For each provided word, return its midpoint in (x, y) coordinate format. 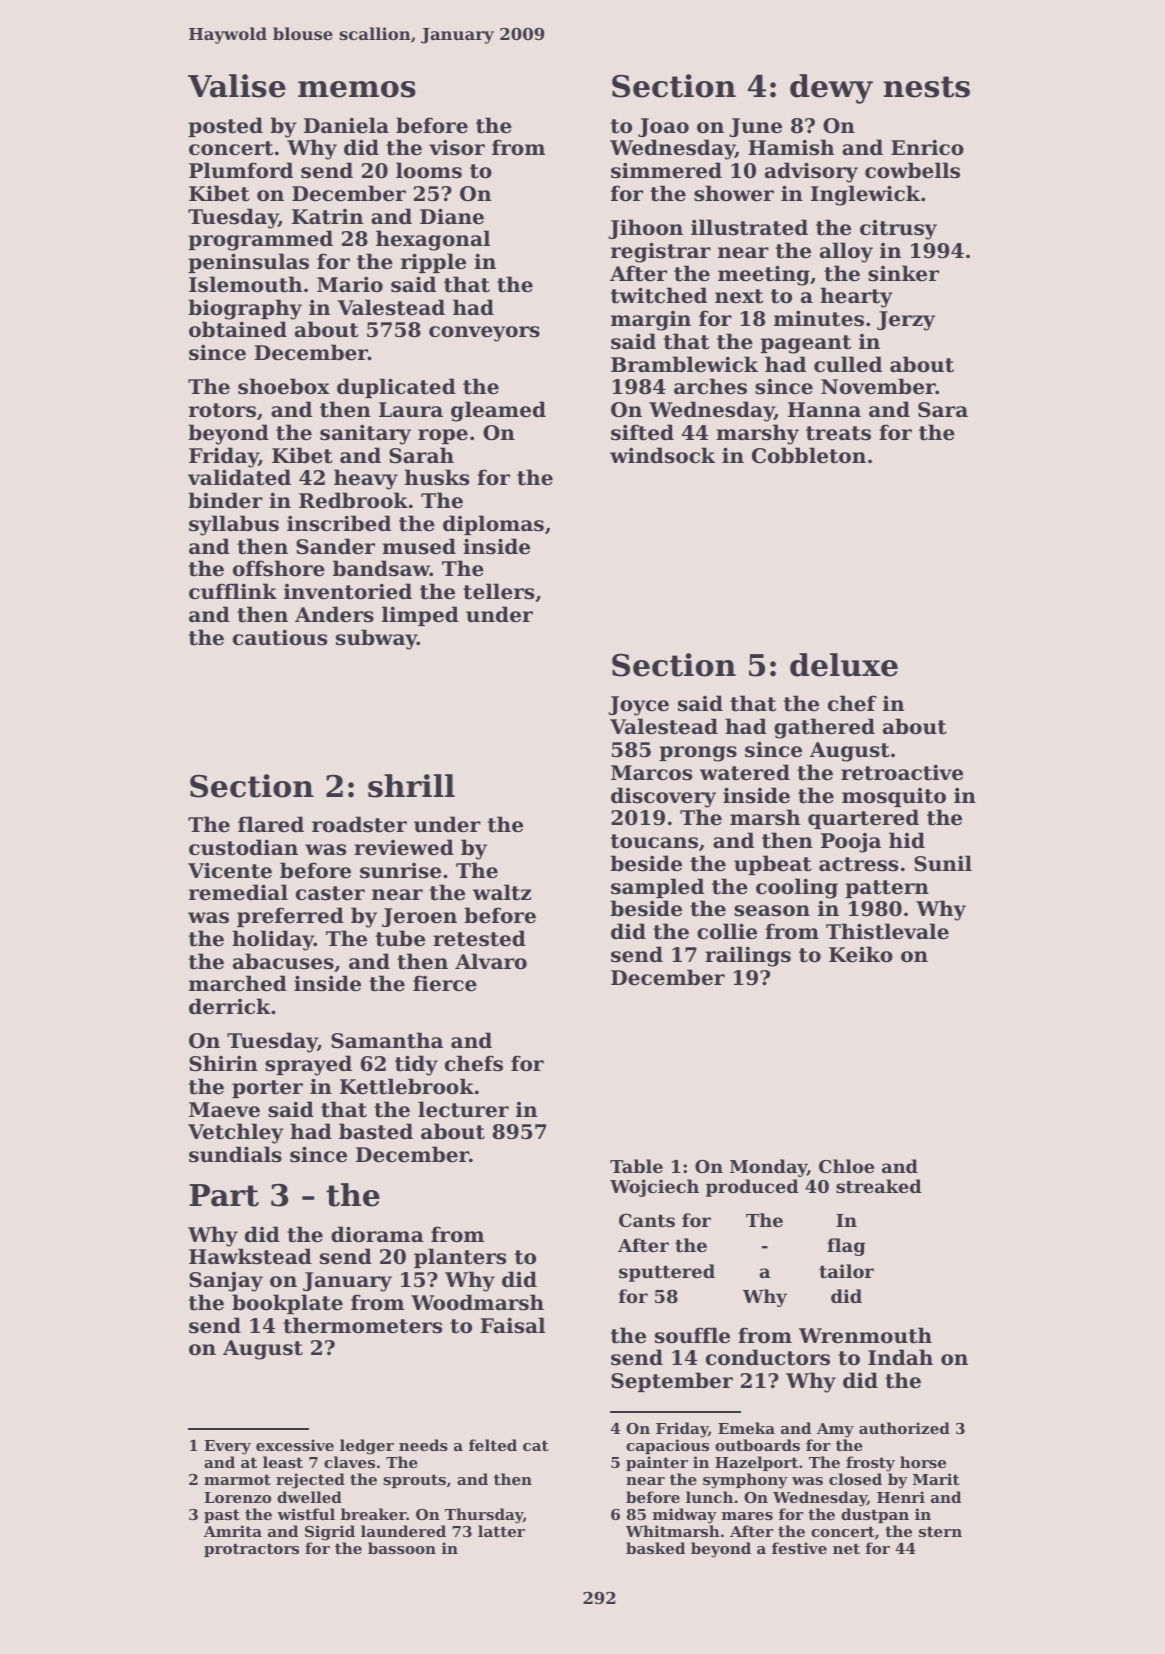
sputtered (667, 1273)
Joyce (639, 706)
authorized (904, 1428)
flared (271, 824)
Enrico (927, 147)
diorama (377, 1234)
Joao (663, 127)
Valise (237, 86)
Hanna (824, 410)
